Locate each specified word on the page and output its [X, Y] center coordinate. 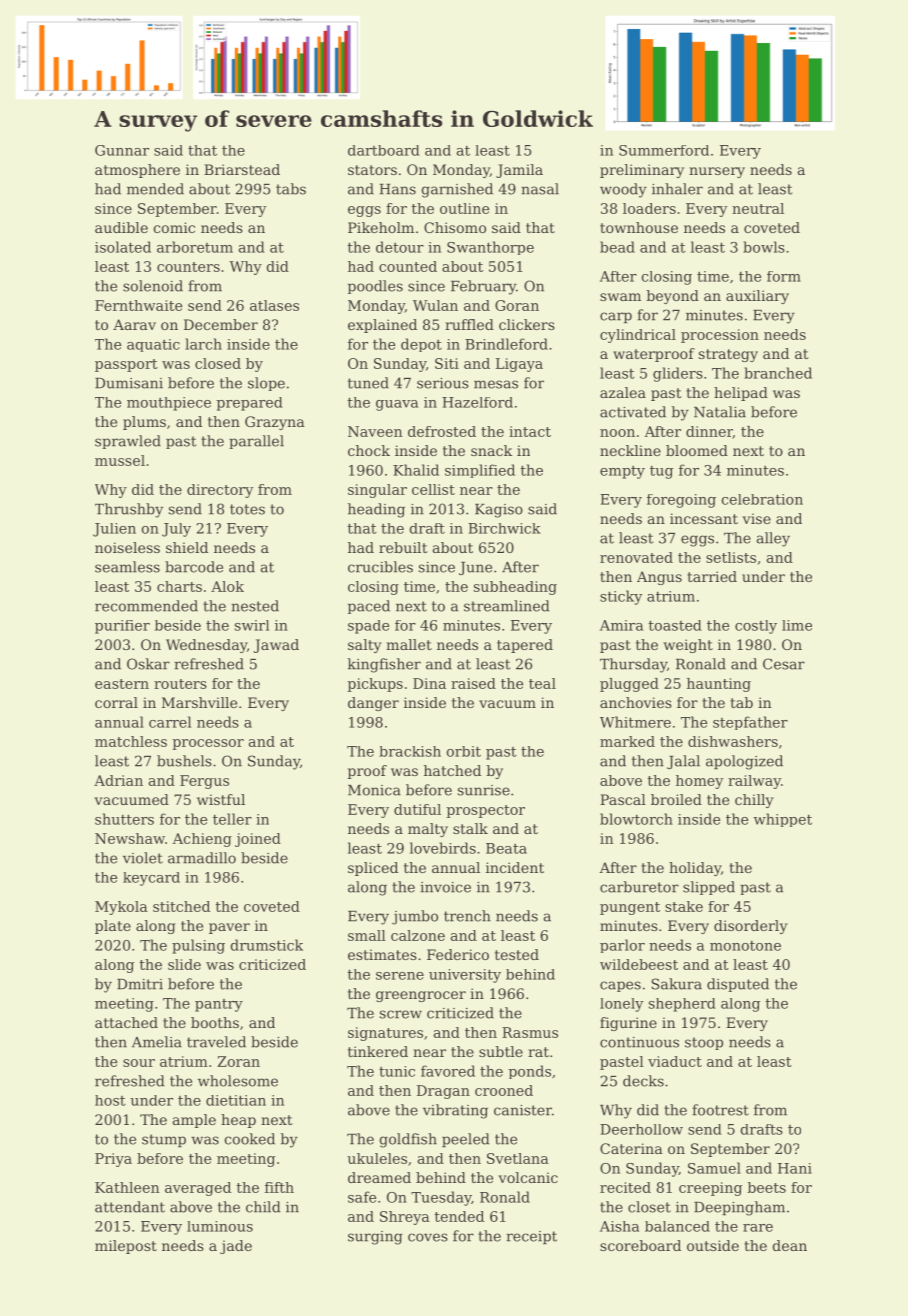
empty [622, 472]
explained [382, 326]
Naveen [375, 431]
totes [247, 509]
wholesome [238, 1081]
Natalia [720, 412]
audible [121, 227]
